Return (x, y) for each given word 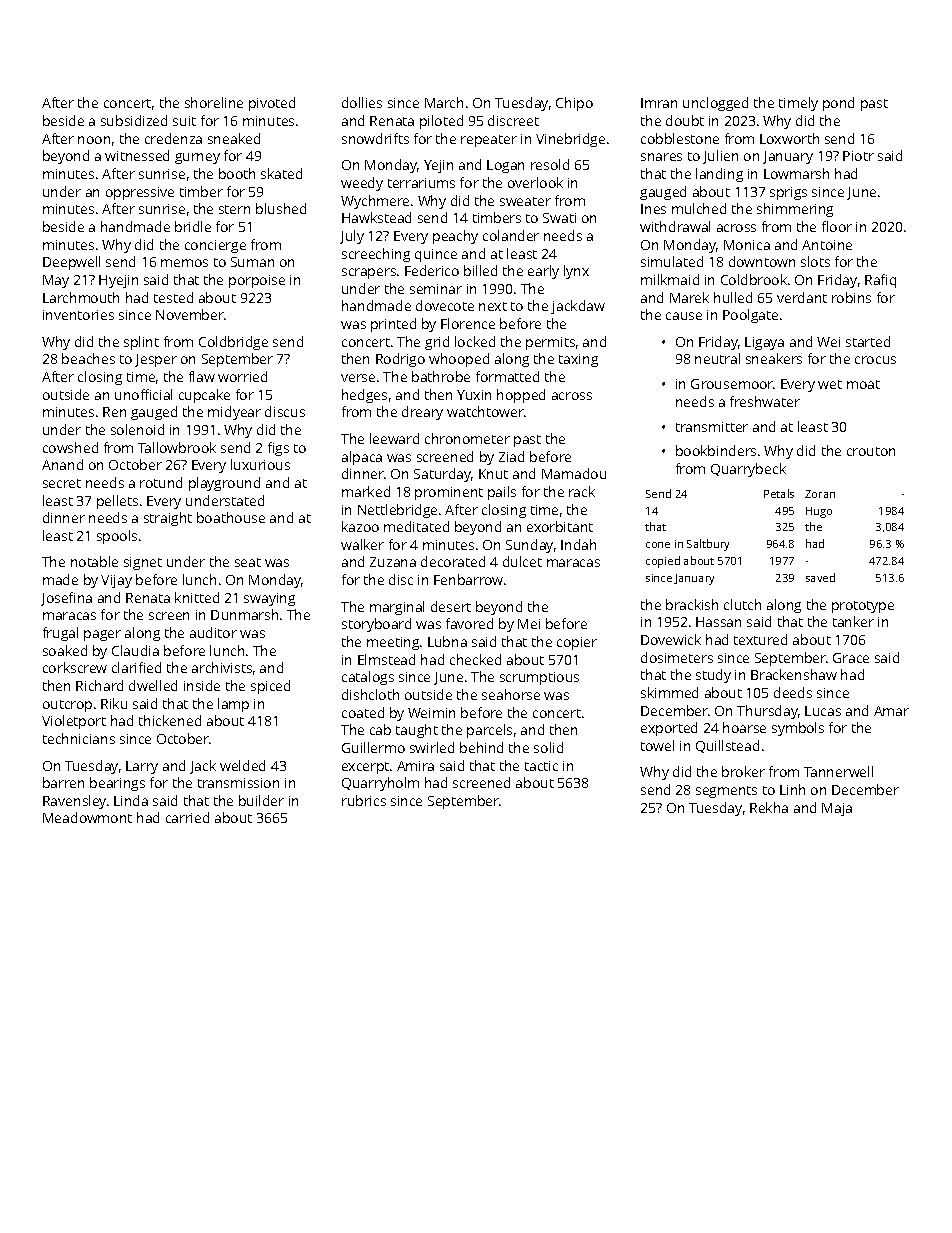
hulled (733, 297)
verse (358, 378)
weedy (362, 184)
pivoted (272, 104)
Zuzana (393, 562)
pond (838, 104)
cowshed (70, 447)
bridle (193, 226)
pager (102, 635)
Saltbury (708, 545)
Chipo (574, 104)
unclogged (715, 104)
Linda (131, 800)
